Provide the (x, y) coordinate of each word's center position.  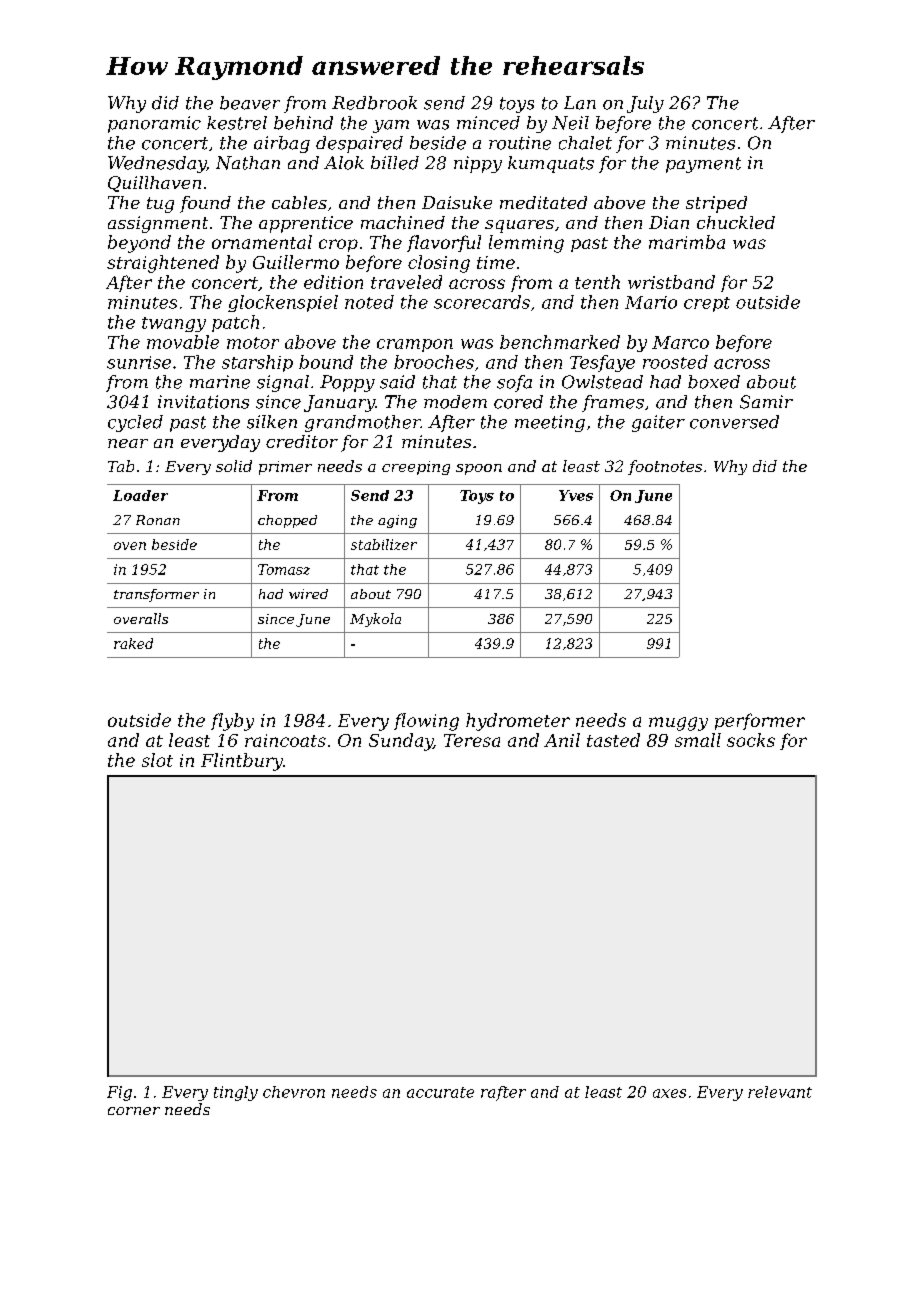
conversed (734, 422)
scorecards (482, 302)
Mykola (375, 620)
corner (134, 1111)
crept (707, 304)
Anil (562, 740)
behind (303, 123)
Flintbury (242, 762)
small (698, 740)
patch (235, 323)
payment (703, 165)
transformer (156, 595)
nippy (478, 164)
